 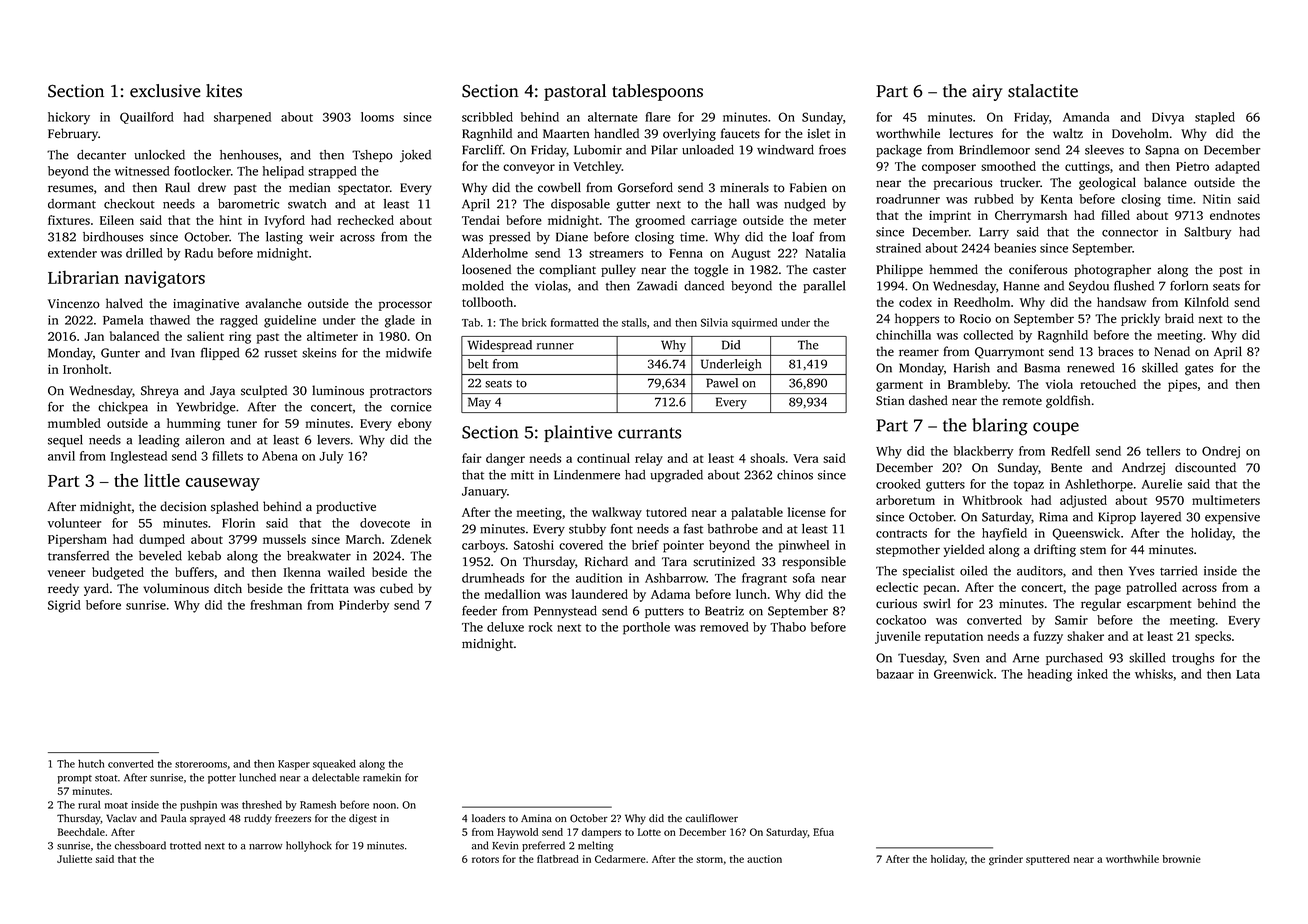 I want to click on grinder, so click(x=1006, y=860).
